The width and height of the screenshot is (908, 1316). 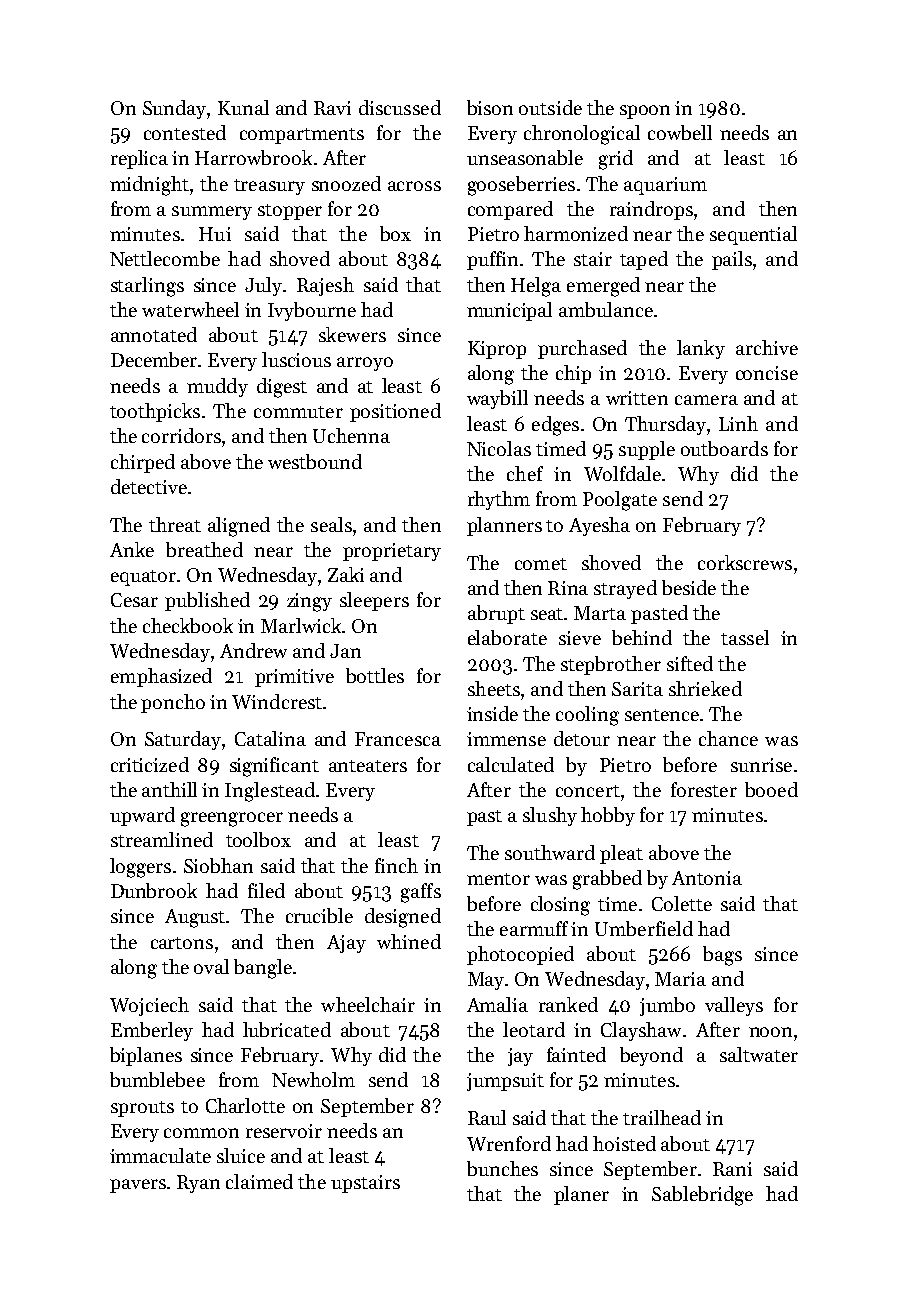 I want to click on pavers, so click(x=138, y=1186).
